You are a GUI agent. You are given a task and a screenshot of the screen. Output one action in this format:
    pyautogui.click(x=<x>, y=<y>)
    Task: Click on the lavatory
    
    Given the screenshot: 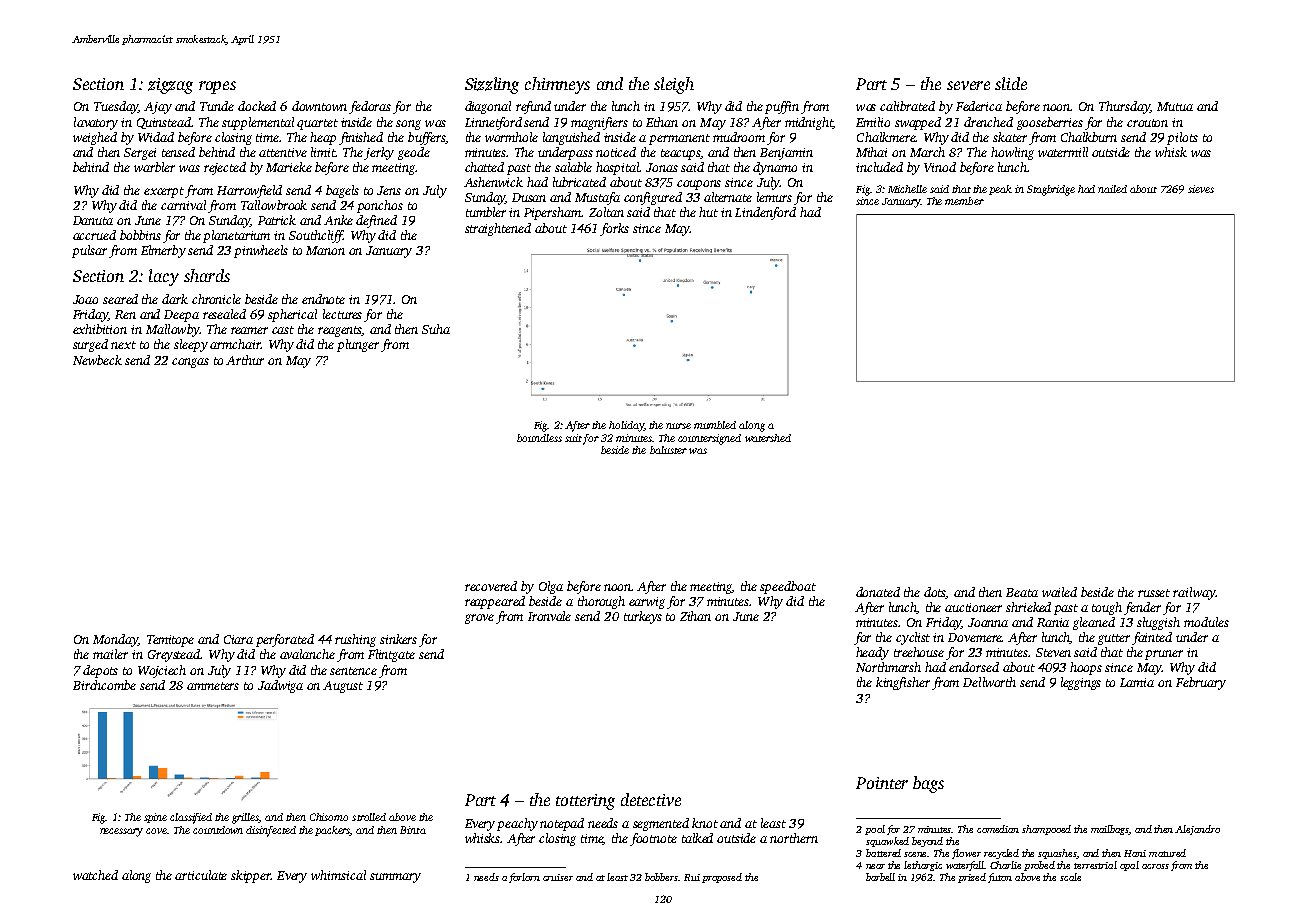 What is the action you would take?
    pyautogui.click(x=96, y=123)
